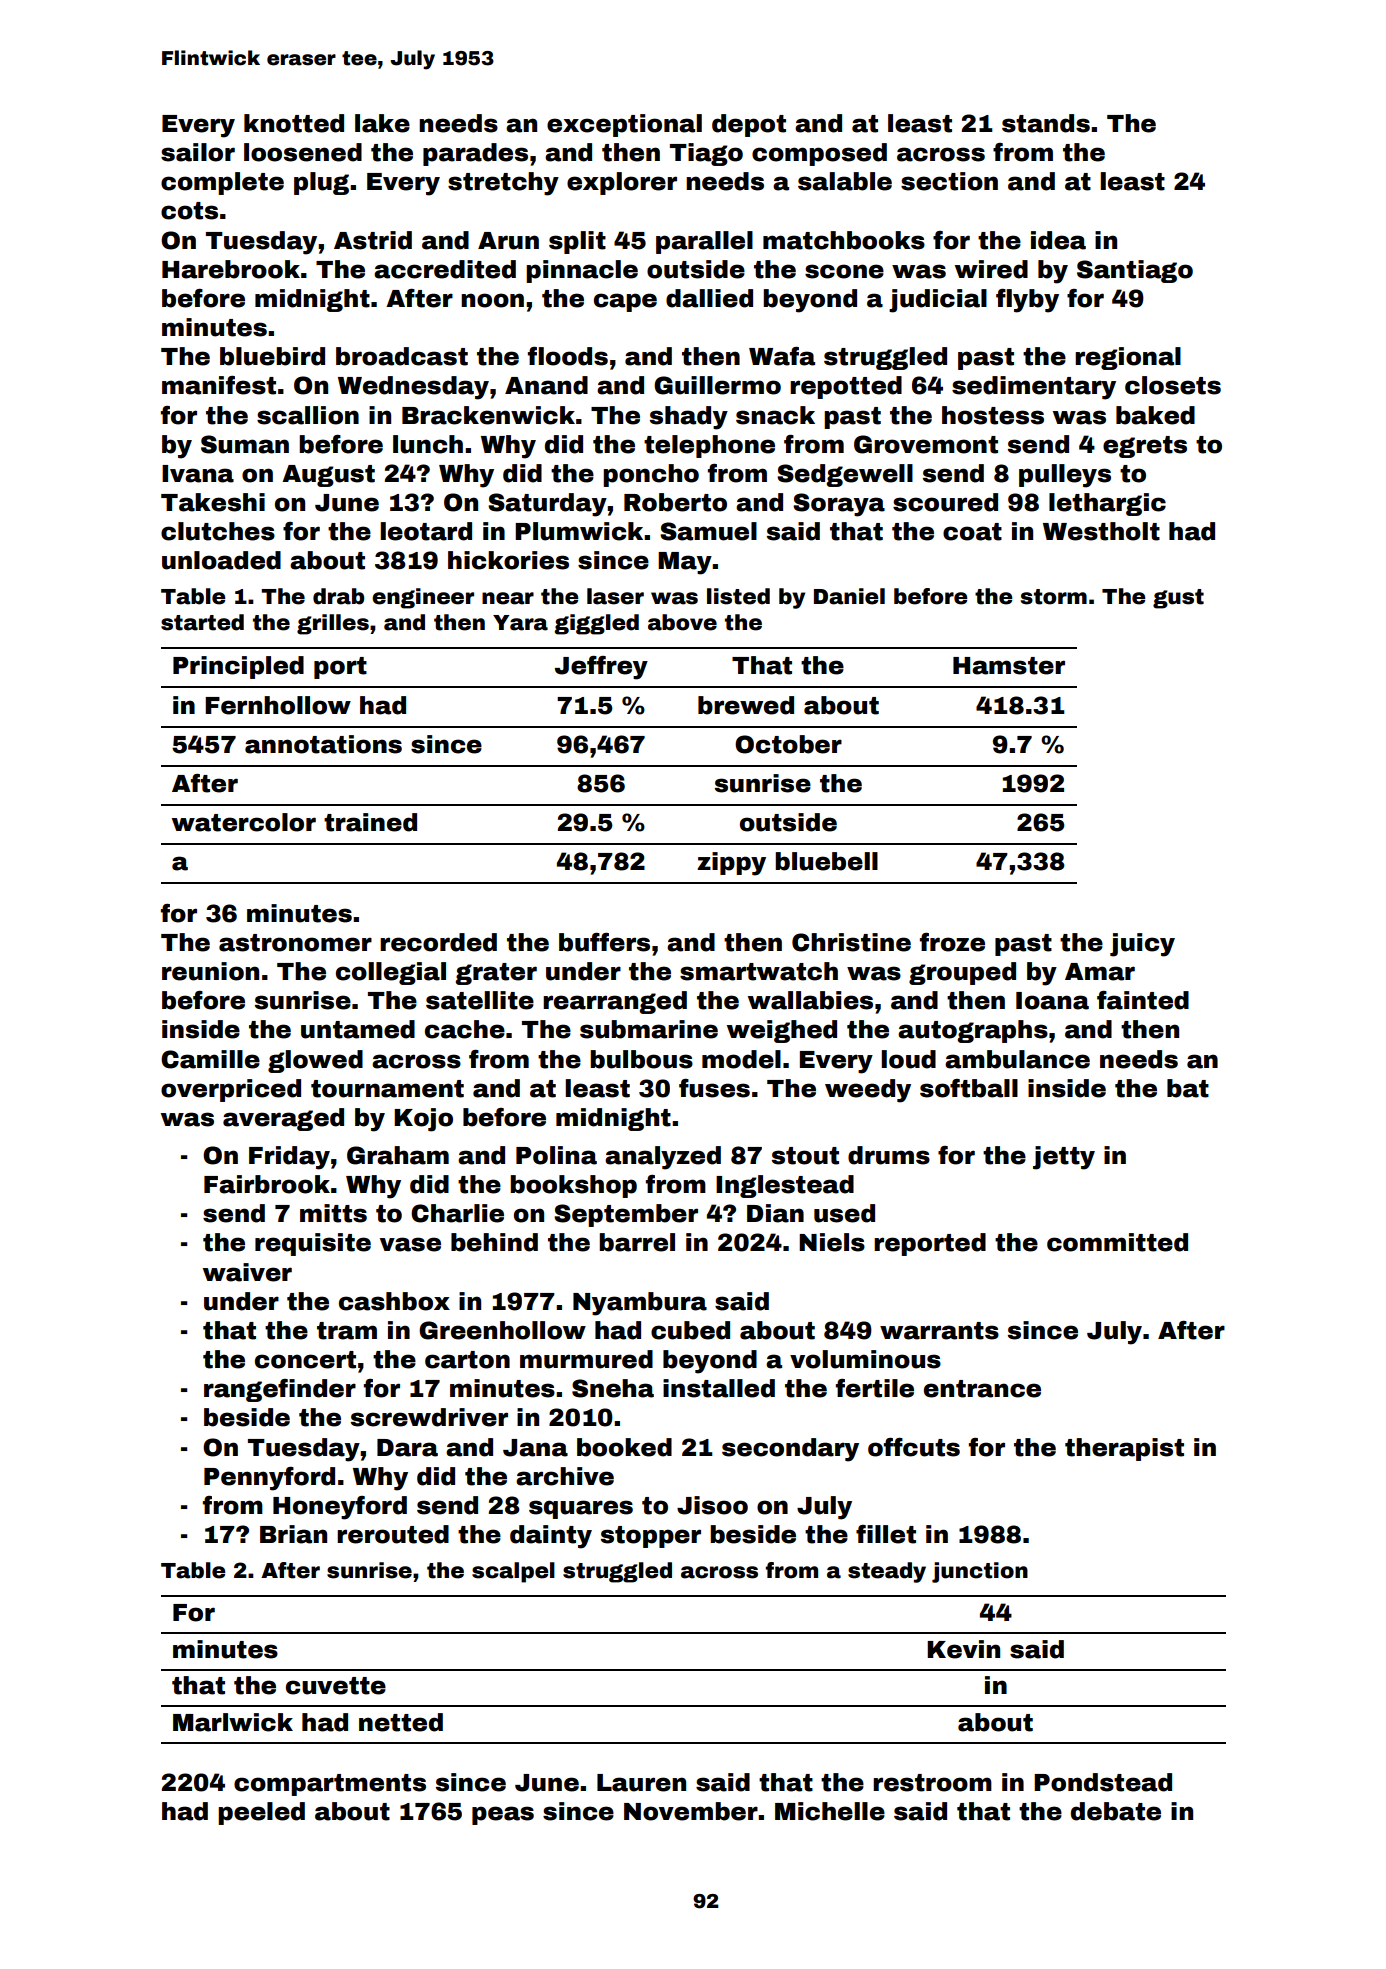 The width and height of the screenshot is (1386, 1969). I want to click on Lauren, so click(641, 1783).
